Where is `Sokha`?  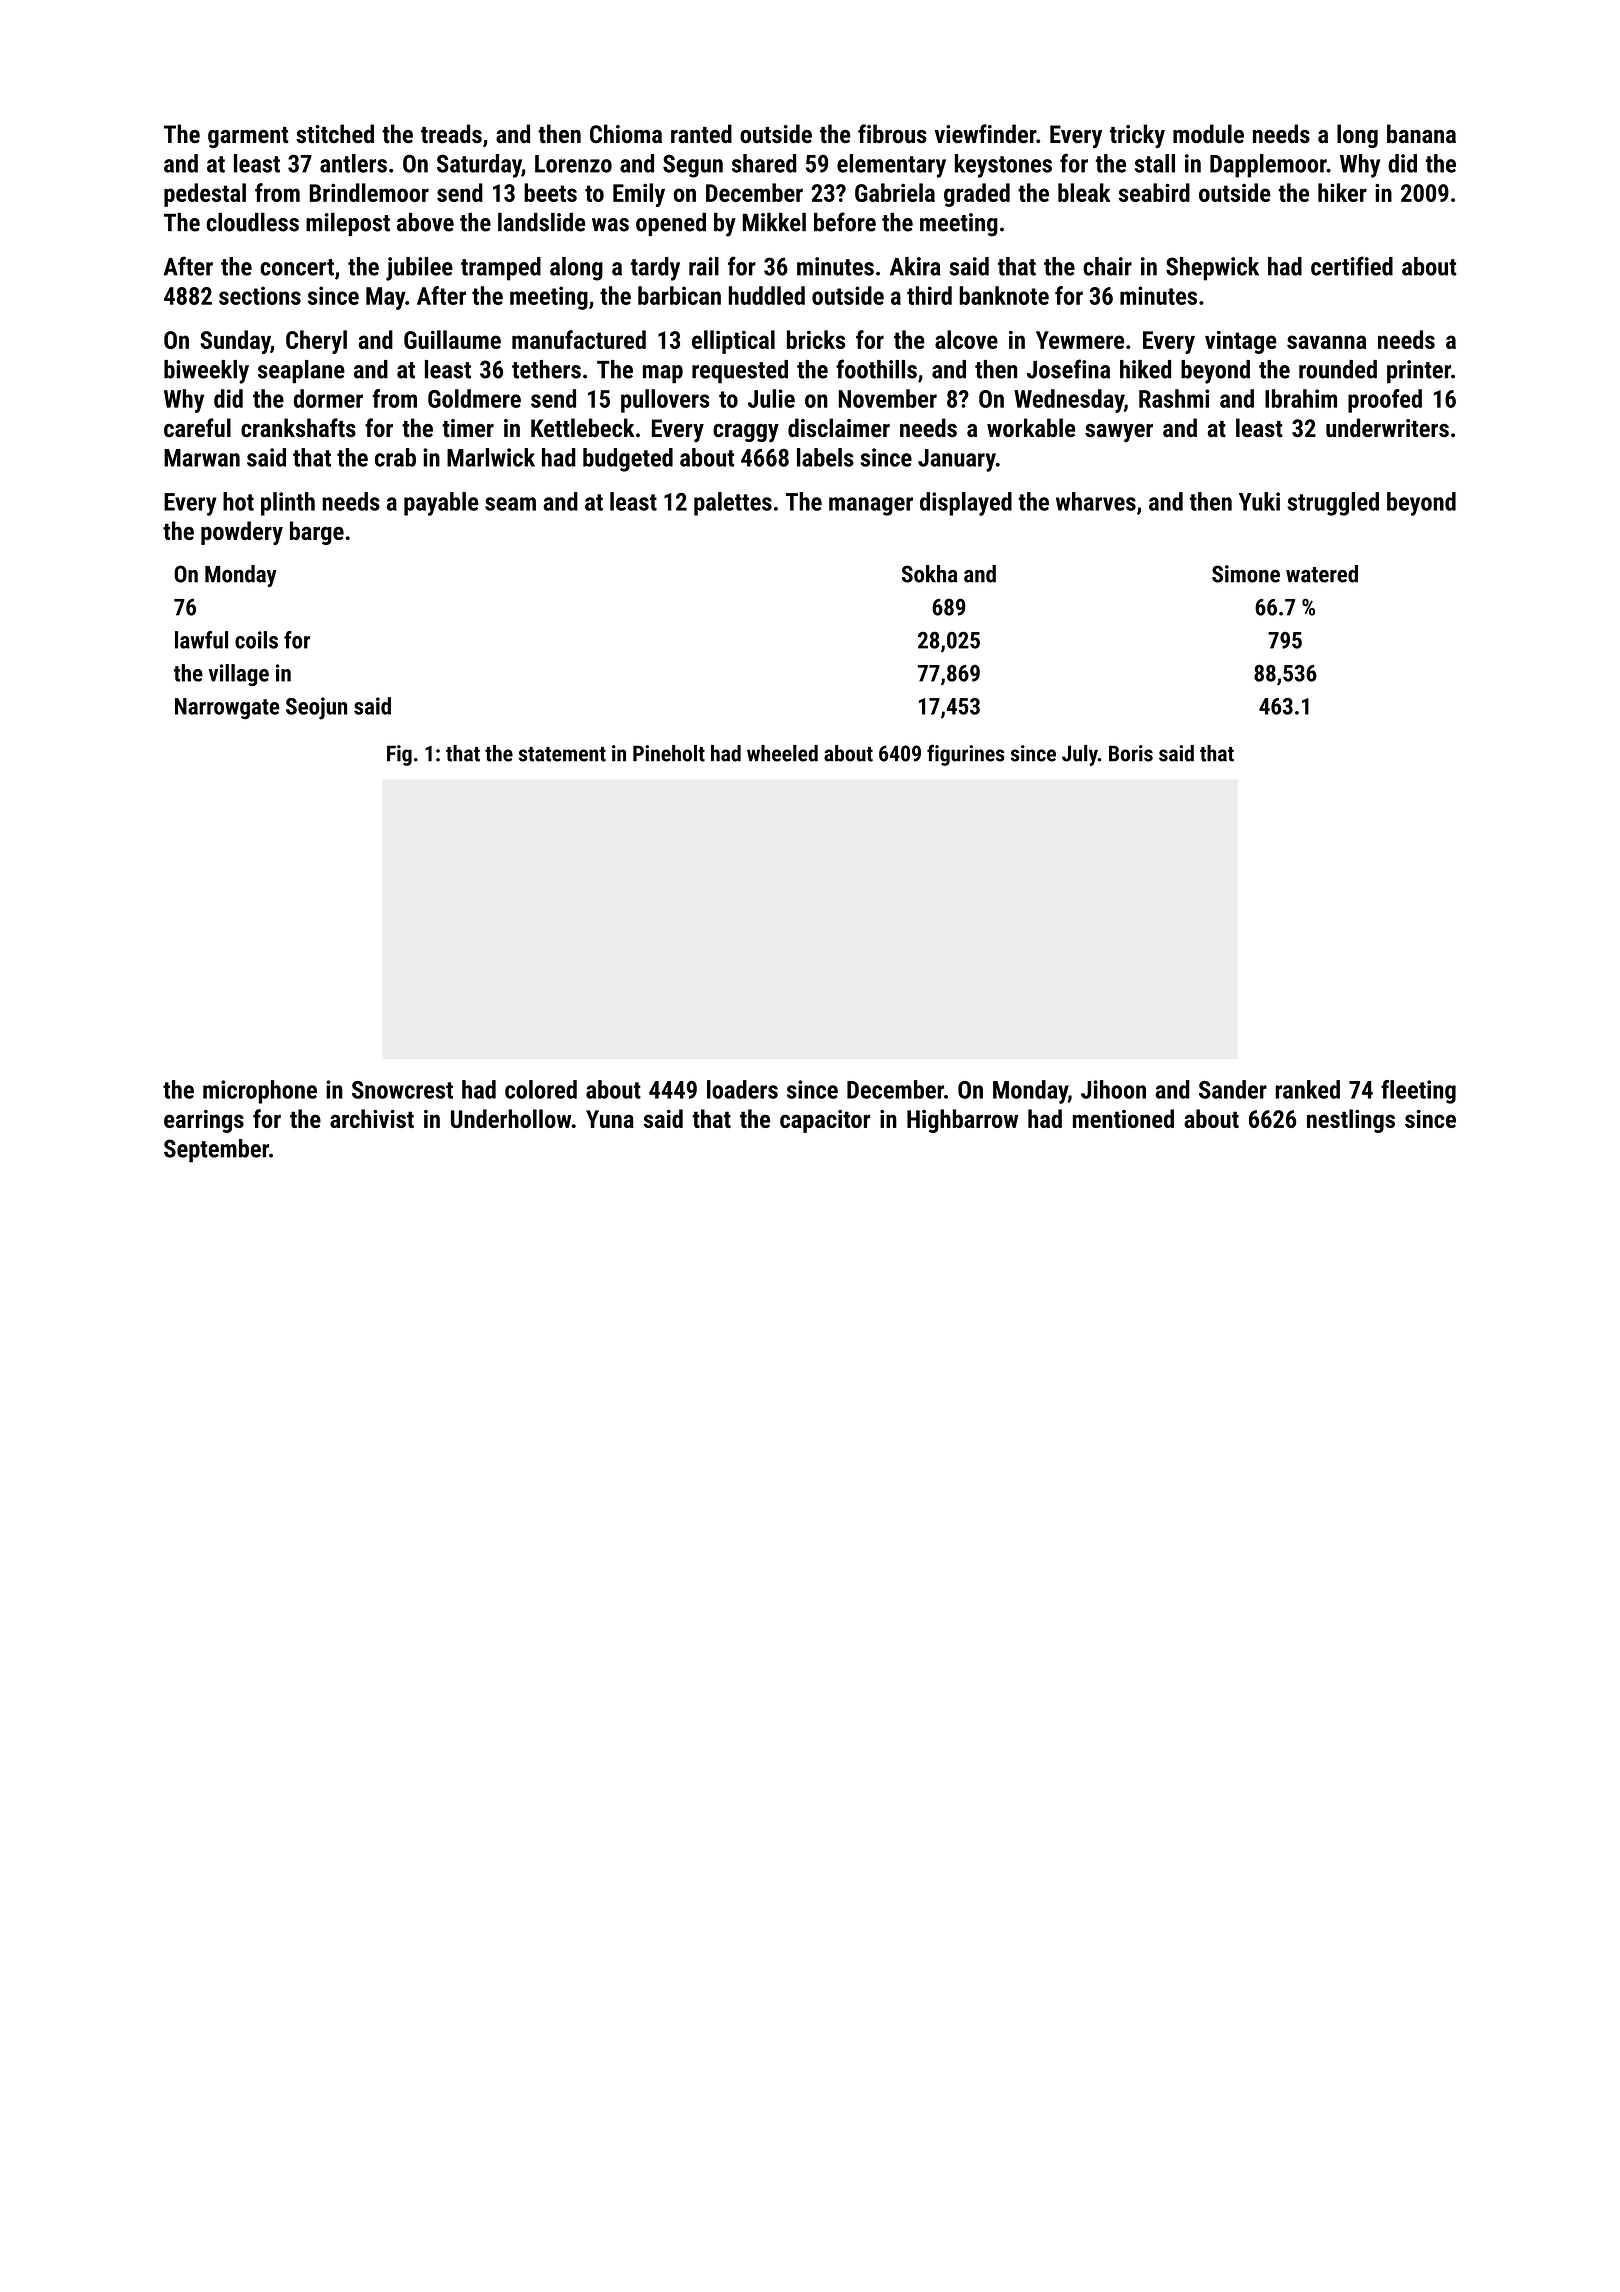 Sokha is located at coordinates (929, 574).
